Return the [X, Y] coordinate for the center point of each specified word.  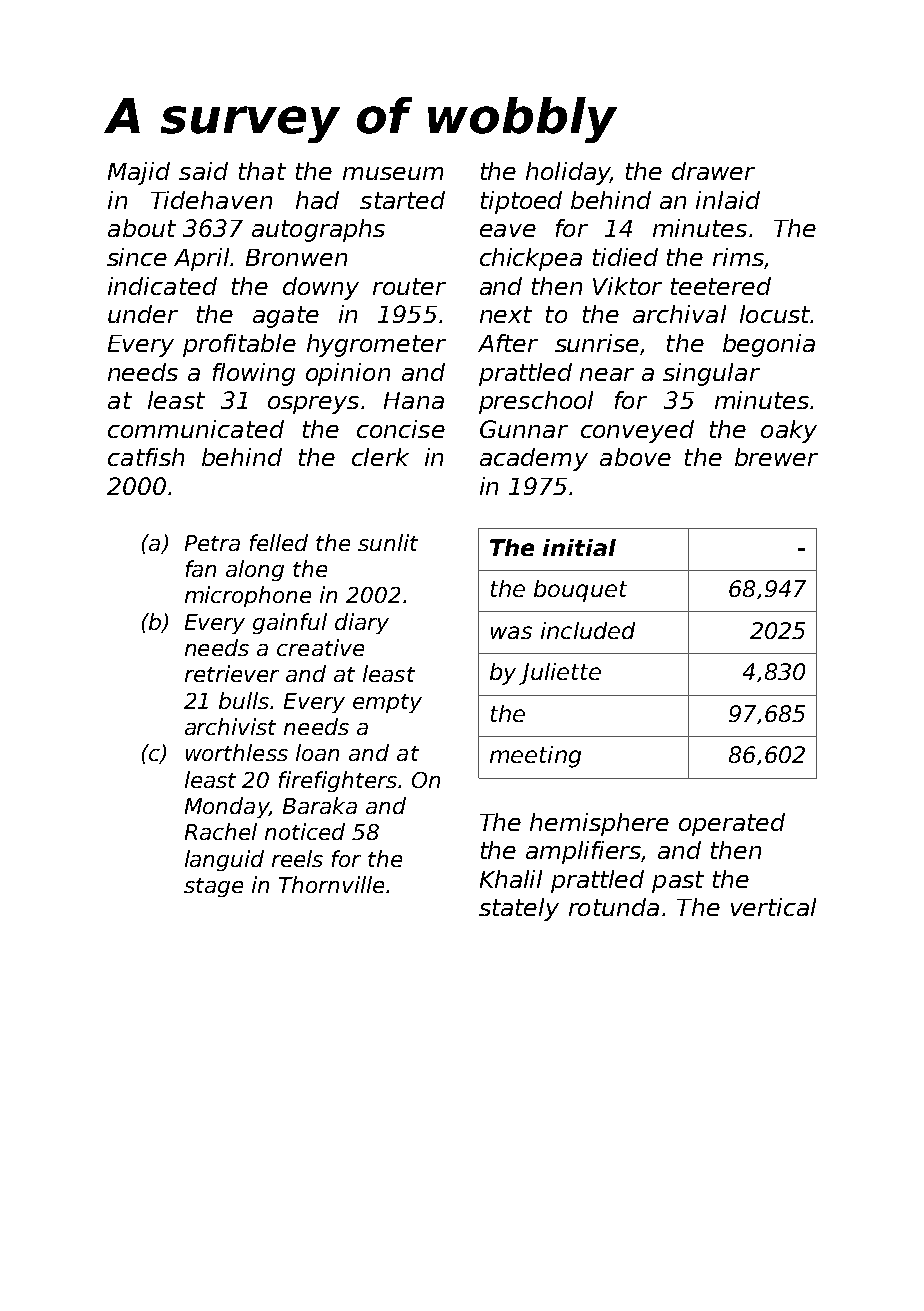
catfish [146, 457]
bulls [244, 700]
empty [387, 703]
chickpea [531, 259]
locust [775, 314]
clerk [380, 457]
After [508, 343]
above [635, 457]
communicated [196, 429]
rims [738, 257]
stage [213, 887]
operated [732, 824]
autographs [318, 230]
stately [519, 909]
